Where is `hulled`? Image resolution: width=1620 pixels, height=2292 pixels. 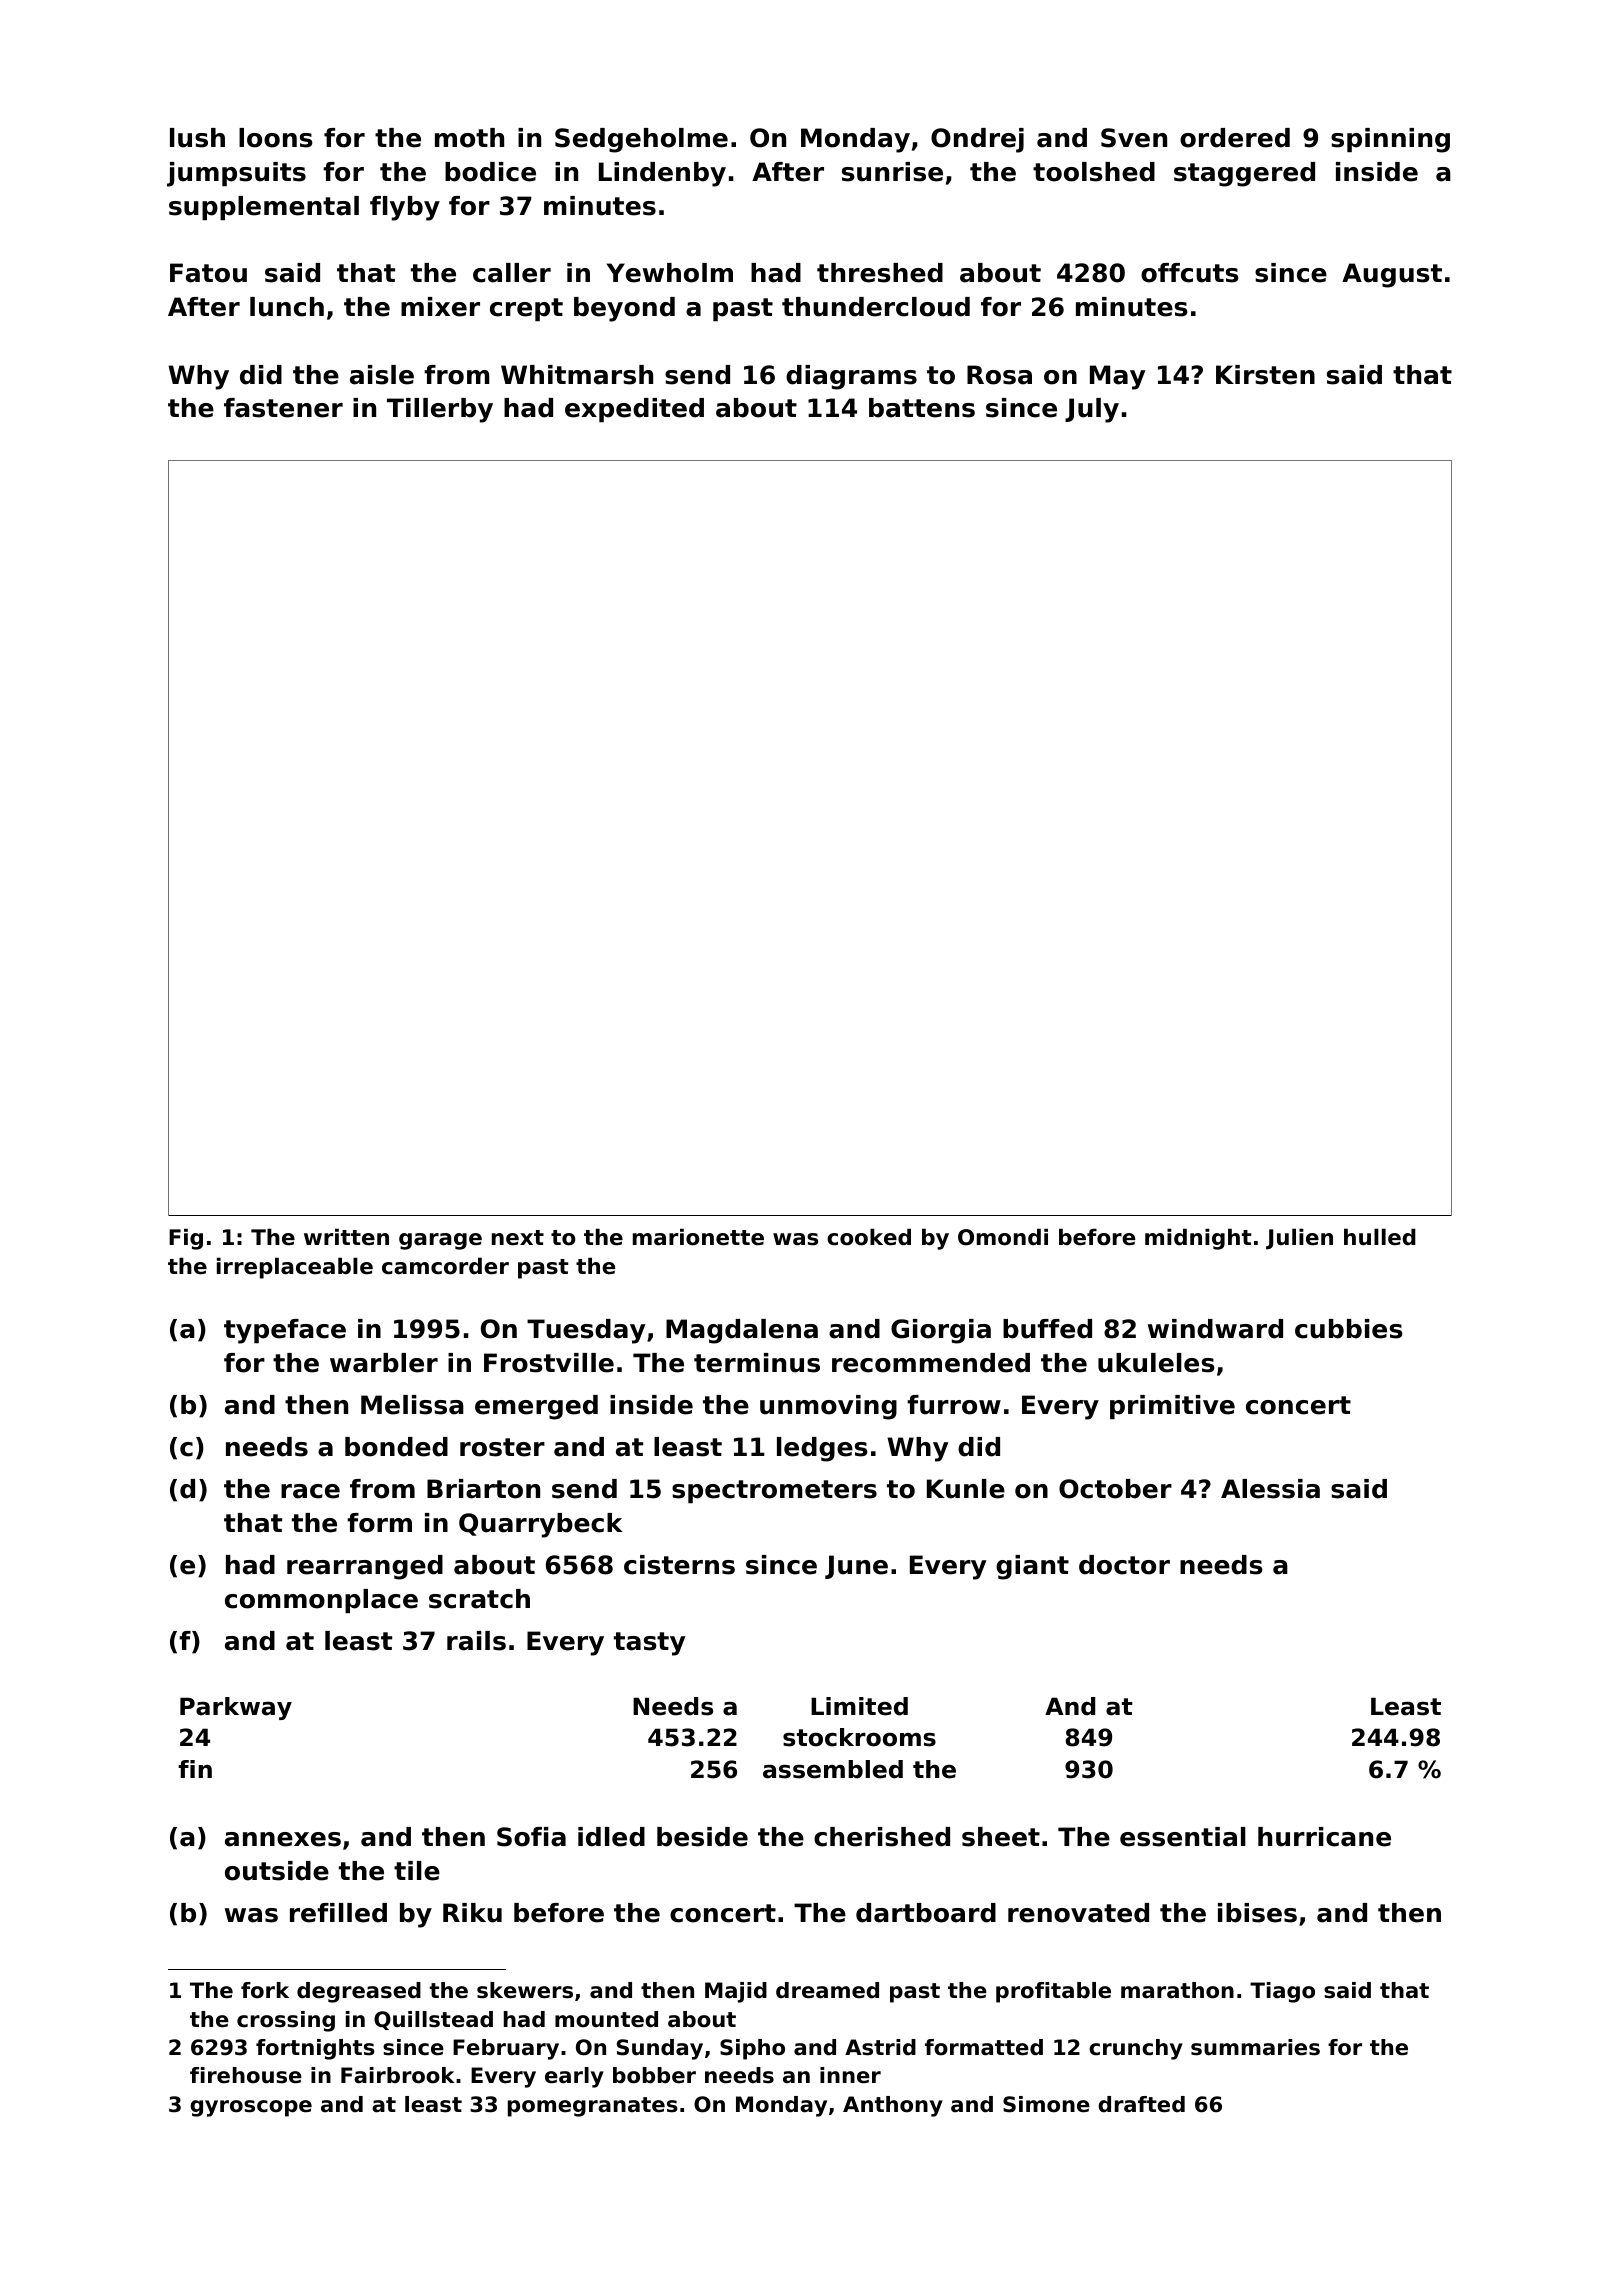 hulled is located at coordinates (1380, 1237).
